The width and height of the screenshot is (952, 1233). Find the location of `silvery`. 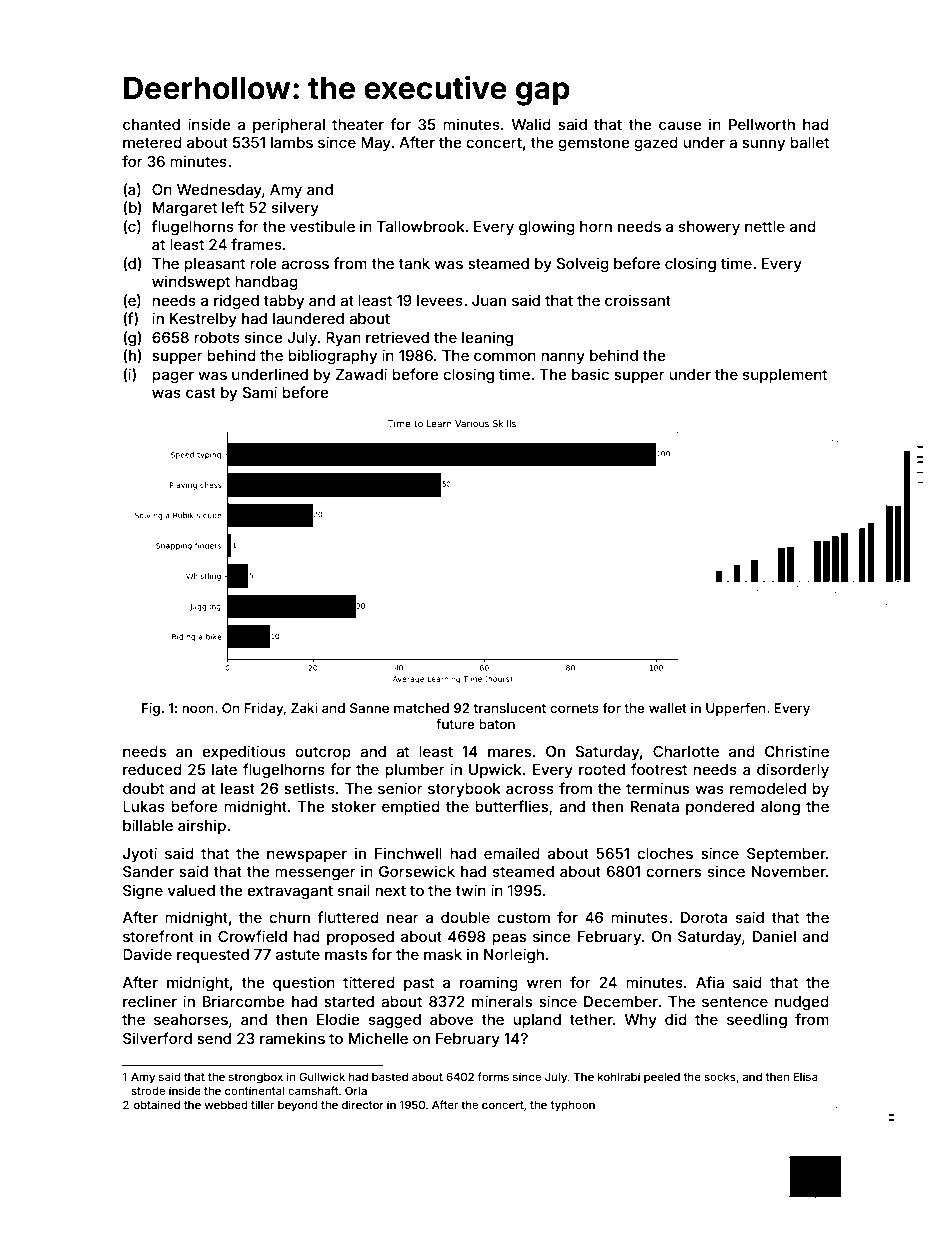

silvery is located at coordinates (295, 208).
